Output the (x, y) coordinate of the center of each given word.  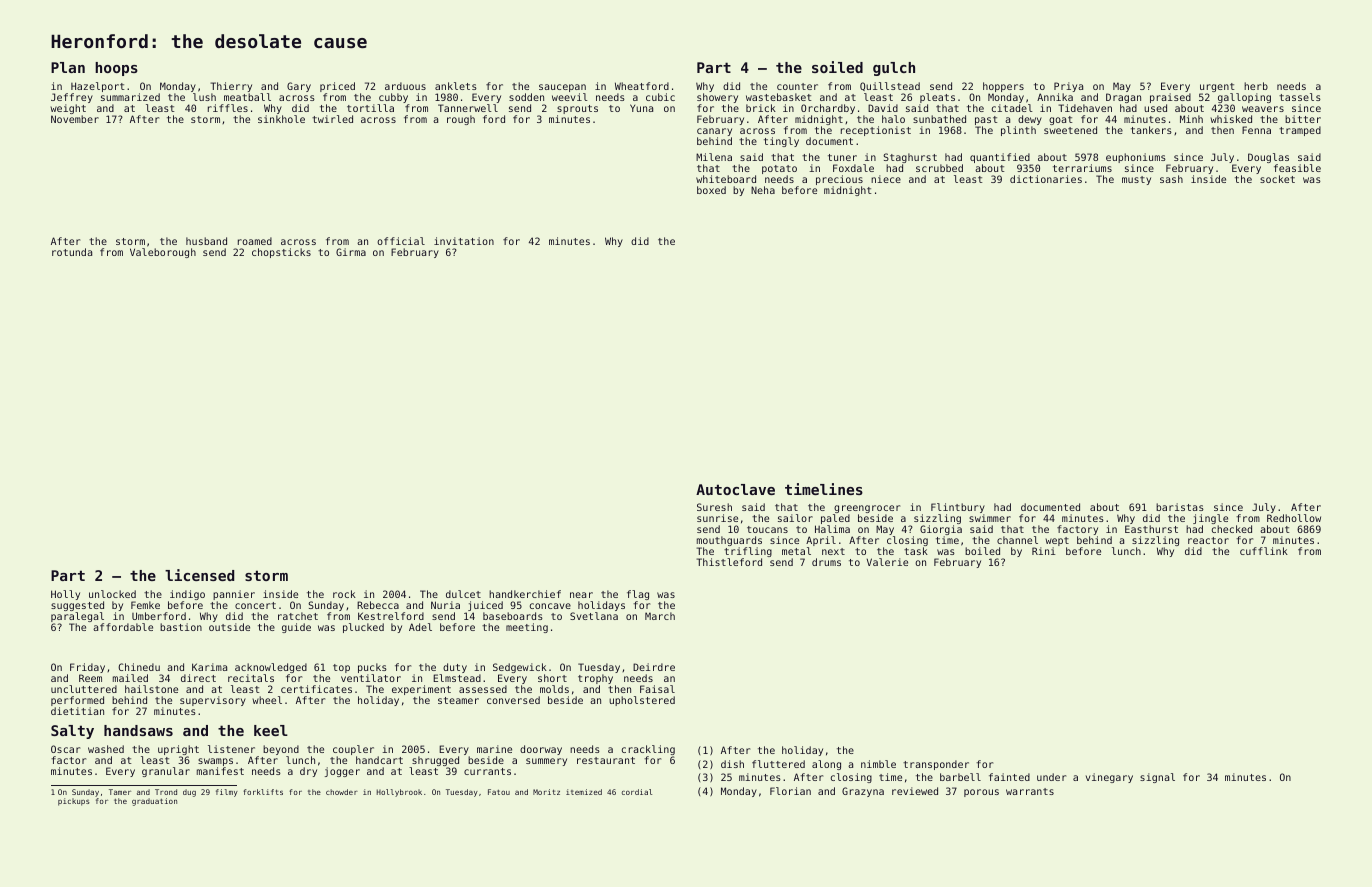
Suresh (714, 507)
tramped (1300, 131)
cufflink (1264, 551)
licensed (199, 575)
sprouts (577, 109)
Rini (1044, 551)
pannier (234, 595)
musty (1136, 180)
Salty (72, 732)
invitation (464, 241)
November (75, 119)
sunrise (717, 518)
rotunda (72, 252)
